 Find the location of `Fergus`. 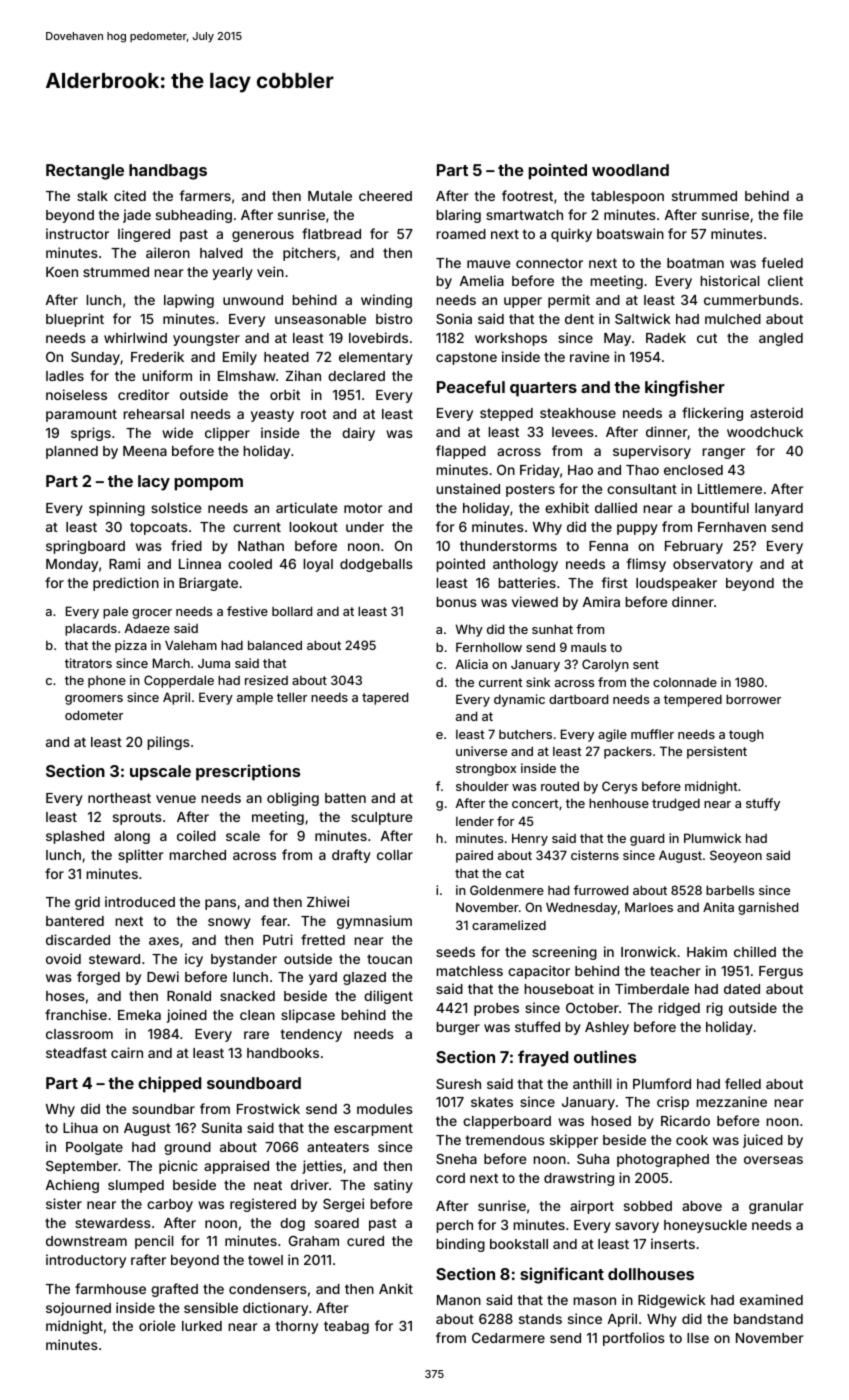

Fergus is located at coordinates (781, 972).
